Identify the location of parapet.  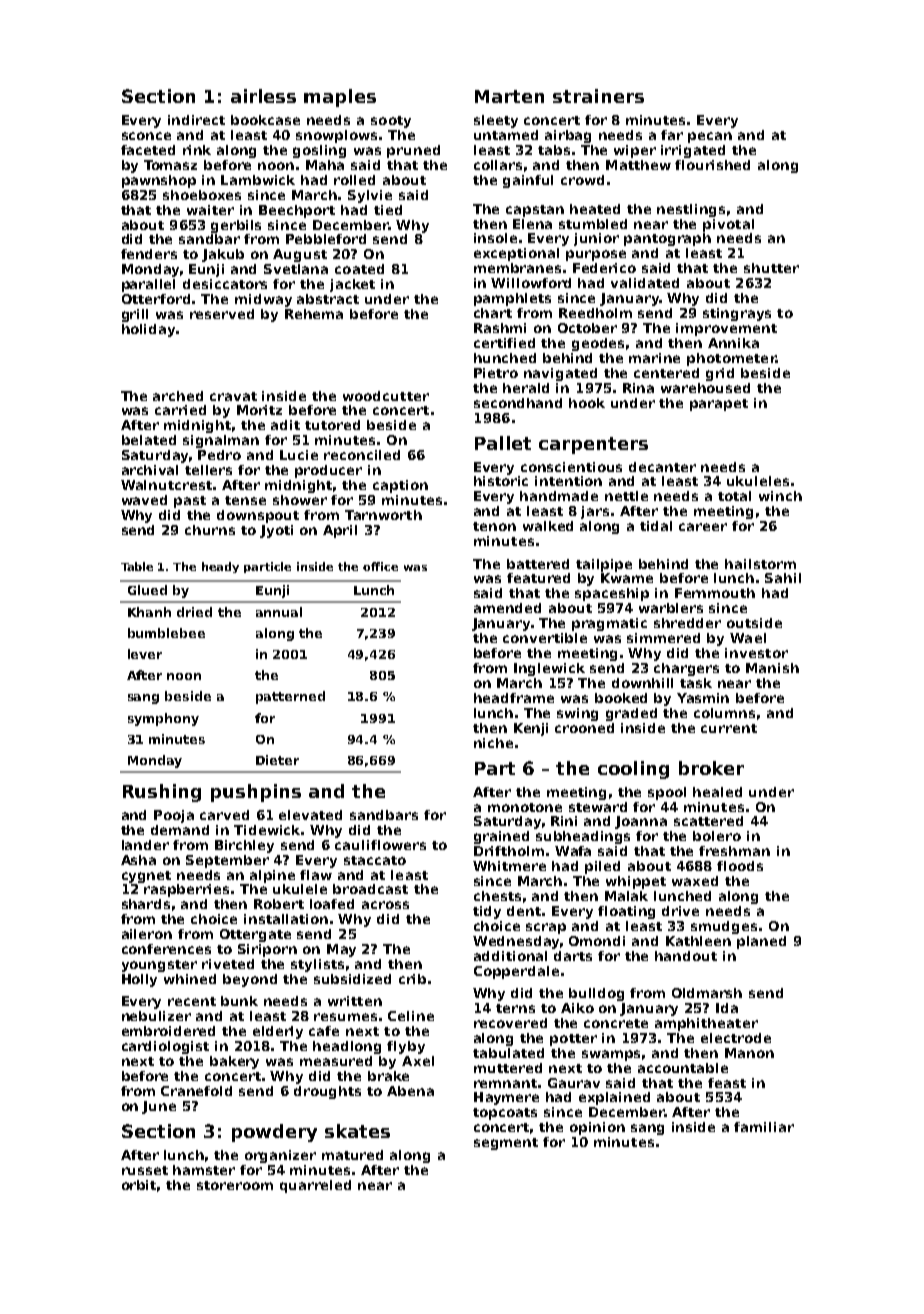
(719, 405).
